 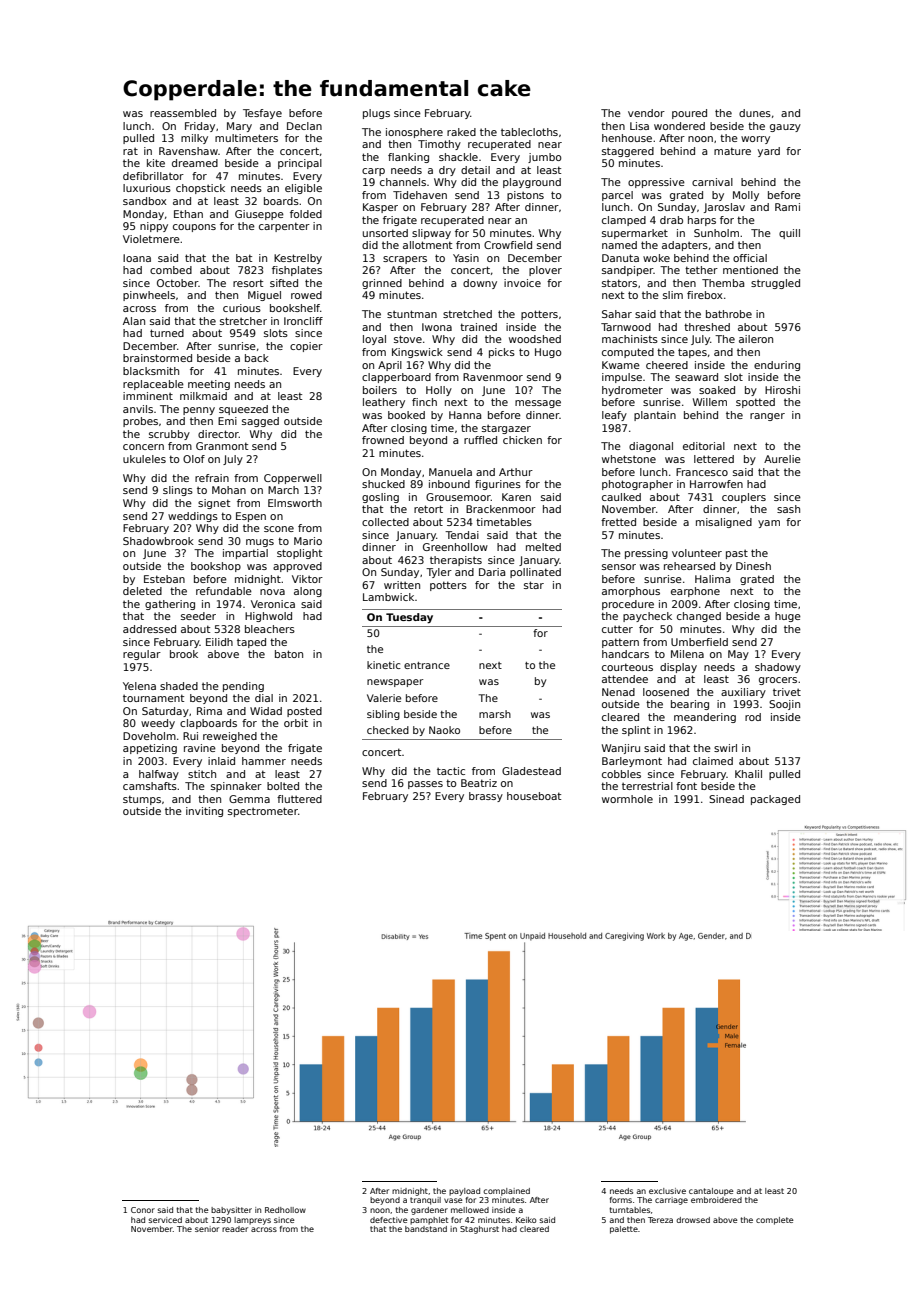 What do you see at coordinates (285, 1210) in the screenshot?
I see `Redhollow` at bounding box center [285, 1210].
